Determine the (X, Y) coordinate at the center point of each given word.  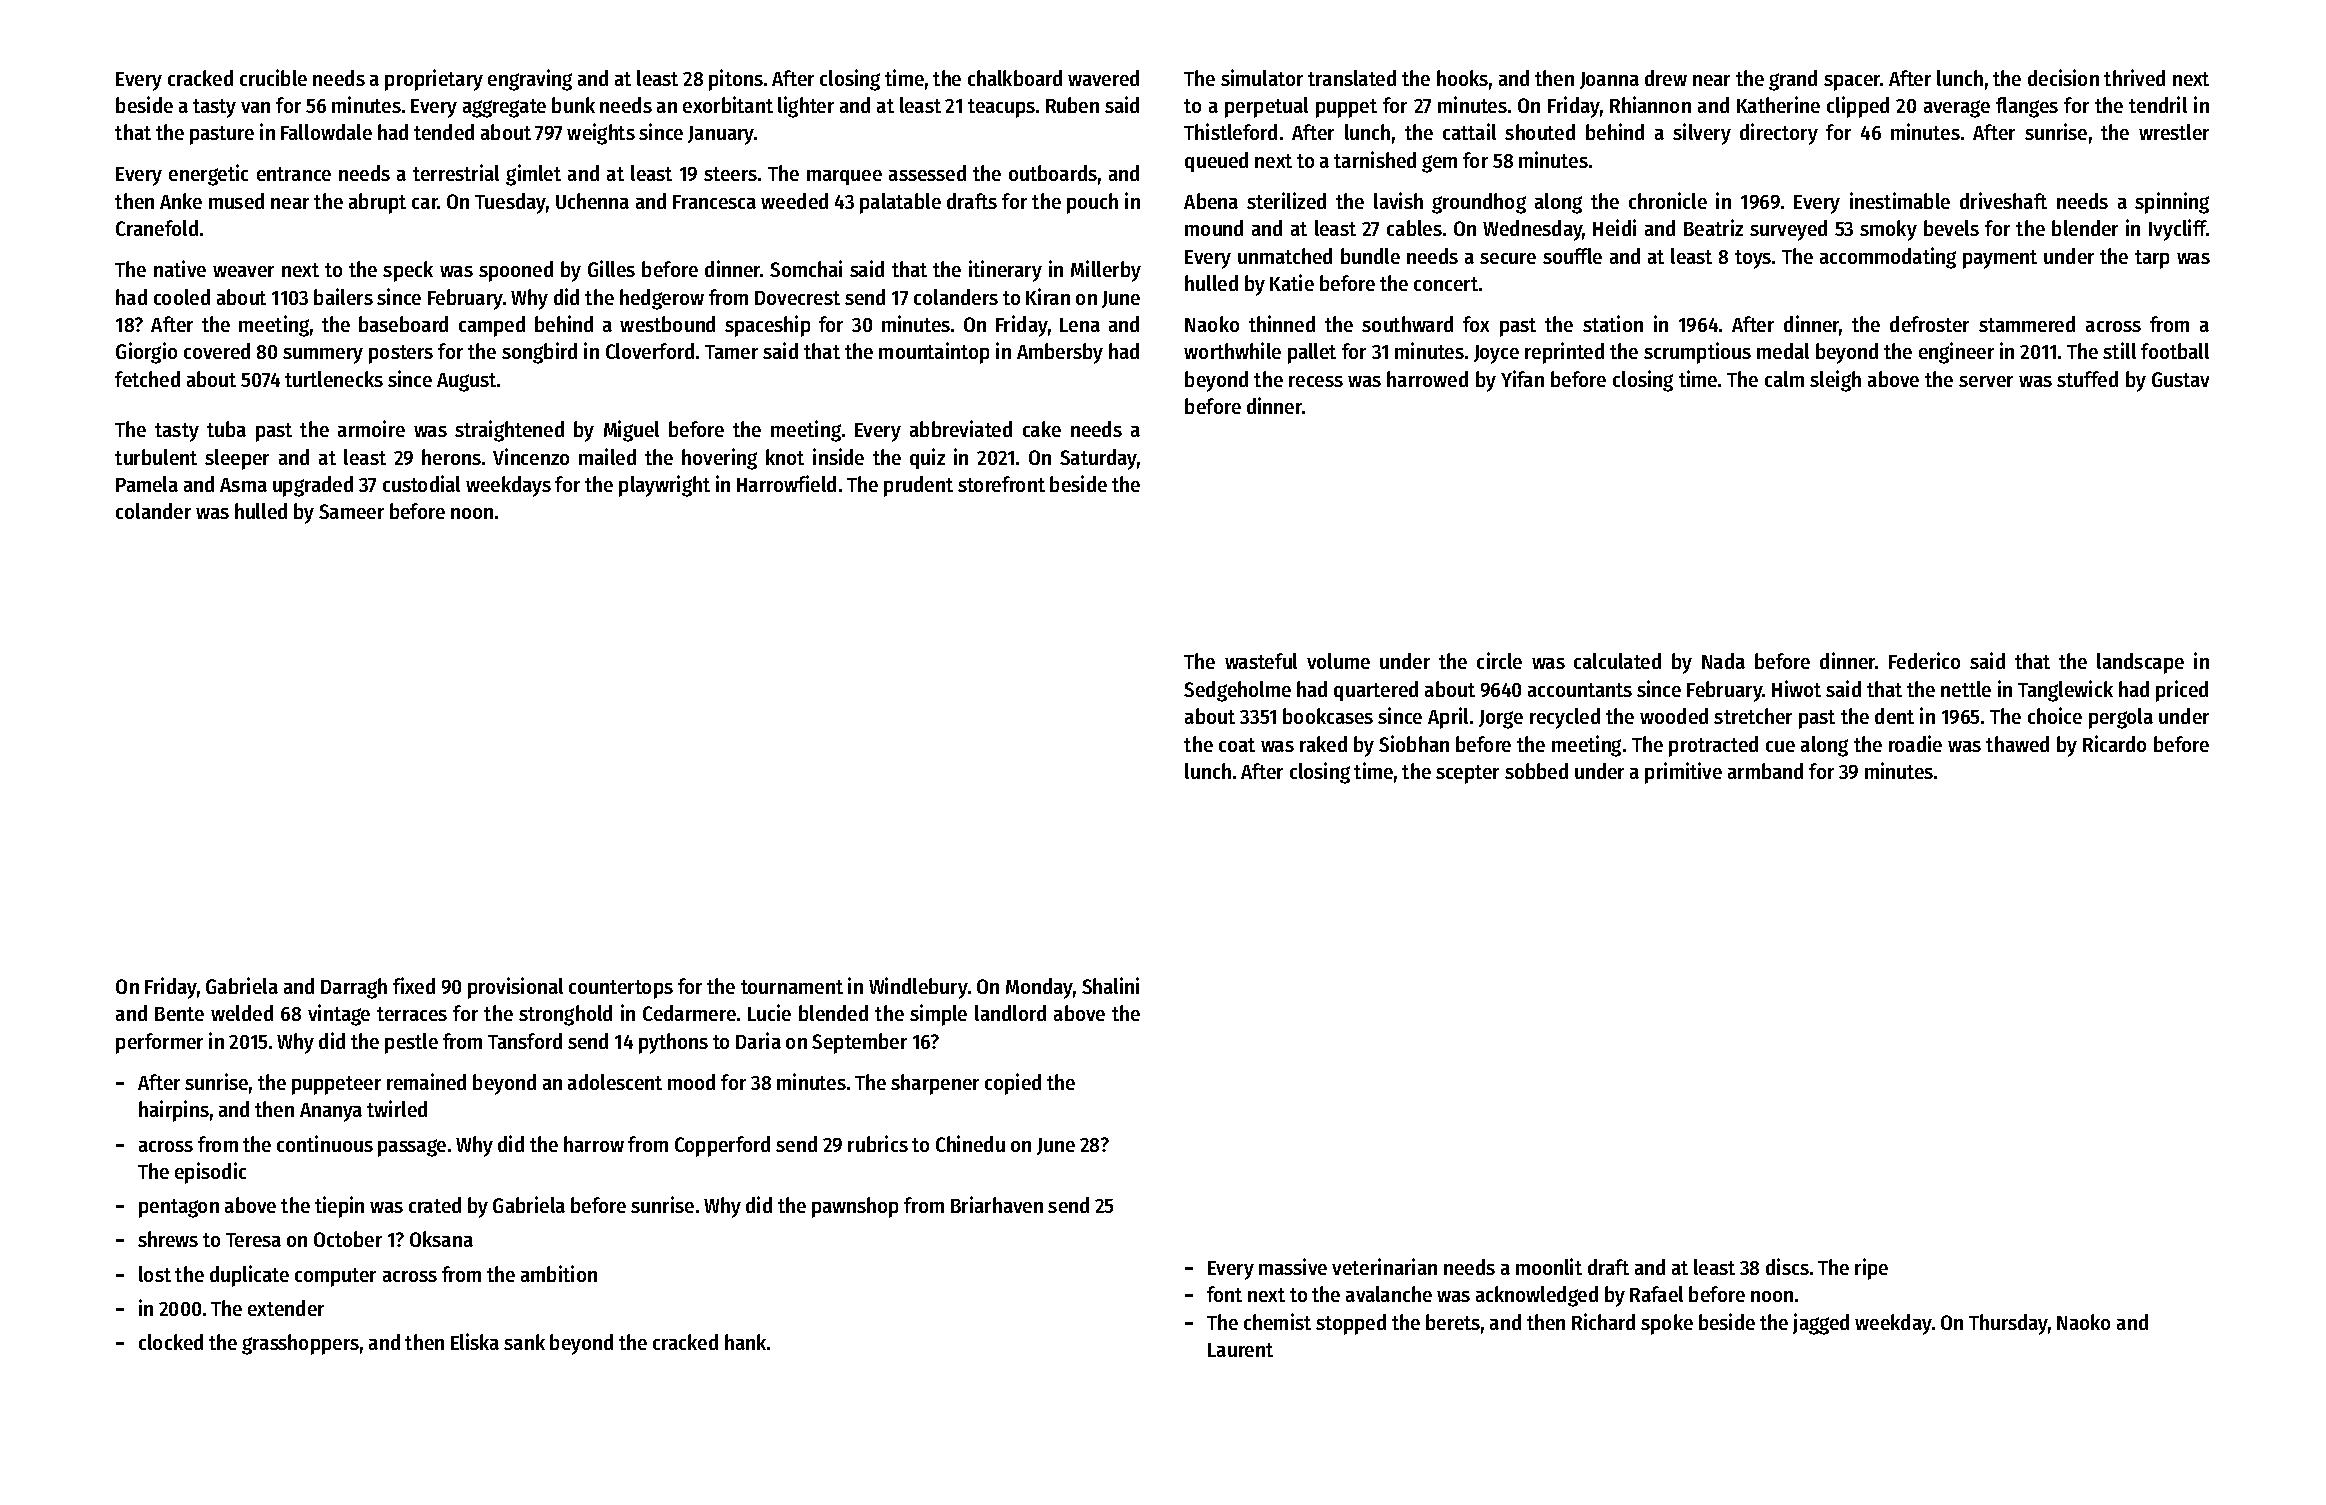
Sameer (351, 511)
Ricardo (2114, 743)
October (348, 1239)
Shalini (1110, 985)
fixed (414, 985)
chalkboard (1015, 78)
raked (1323, 744)
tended (444, 132)
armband (1765, 771)
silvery (1702, 134)
